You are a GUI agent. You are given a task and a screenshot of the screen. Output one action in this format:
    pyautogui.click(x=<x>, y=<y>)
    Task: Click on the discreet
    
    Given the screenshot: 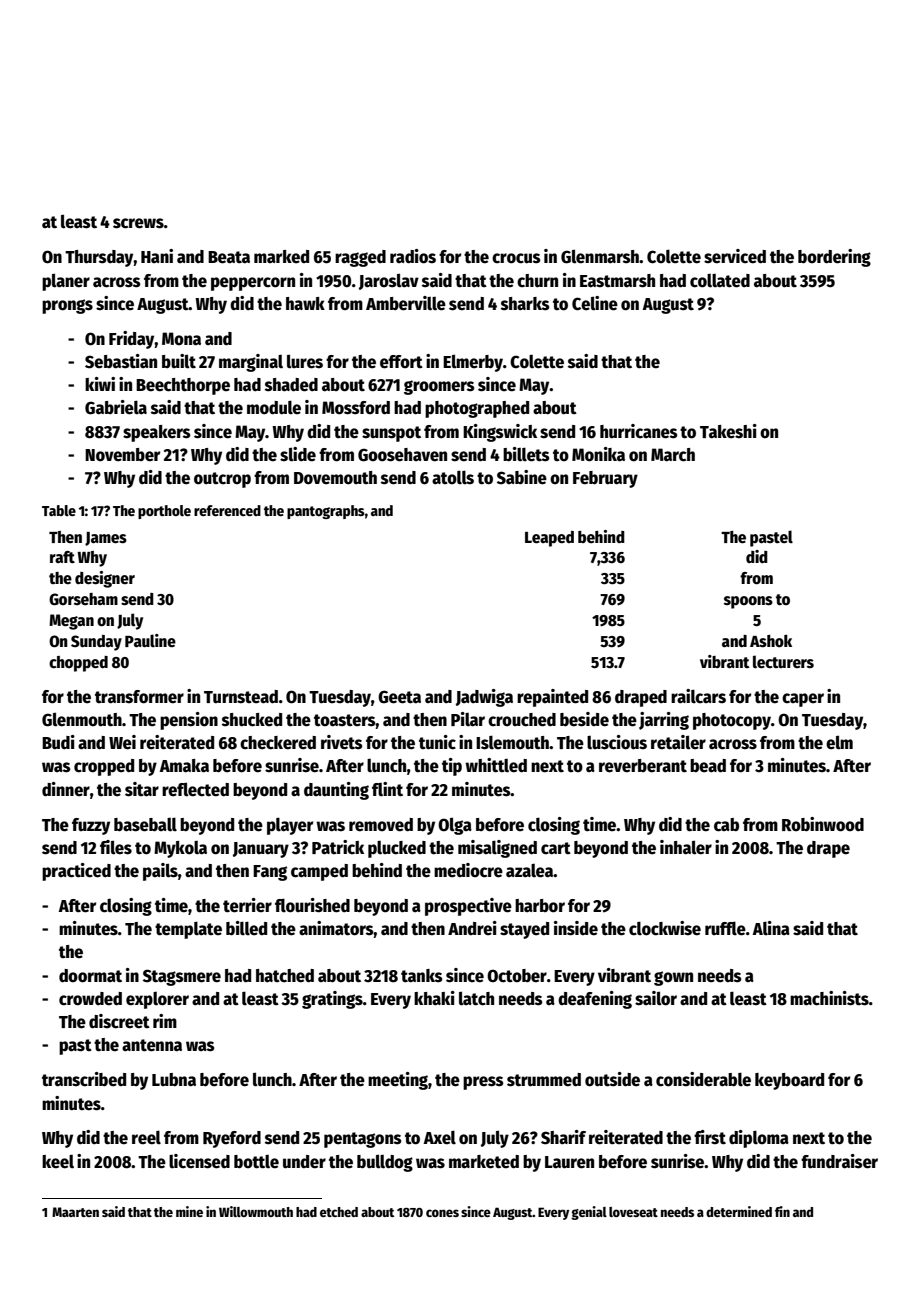 What is the action you would take?
    pyautogui.click(x=119, y=1021)
